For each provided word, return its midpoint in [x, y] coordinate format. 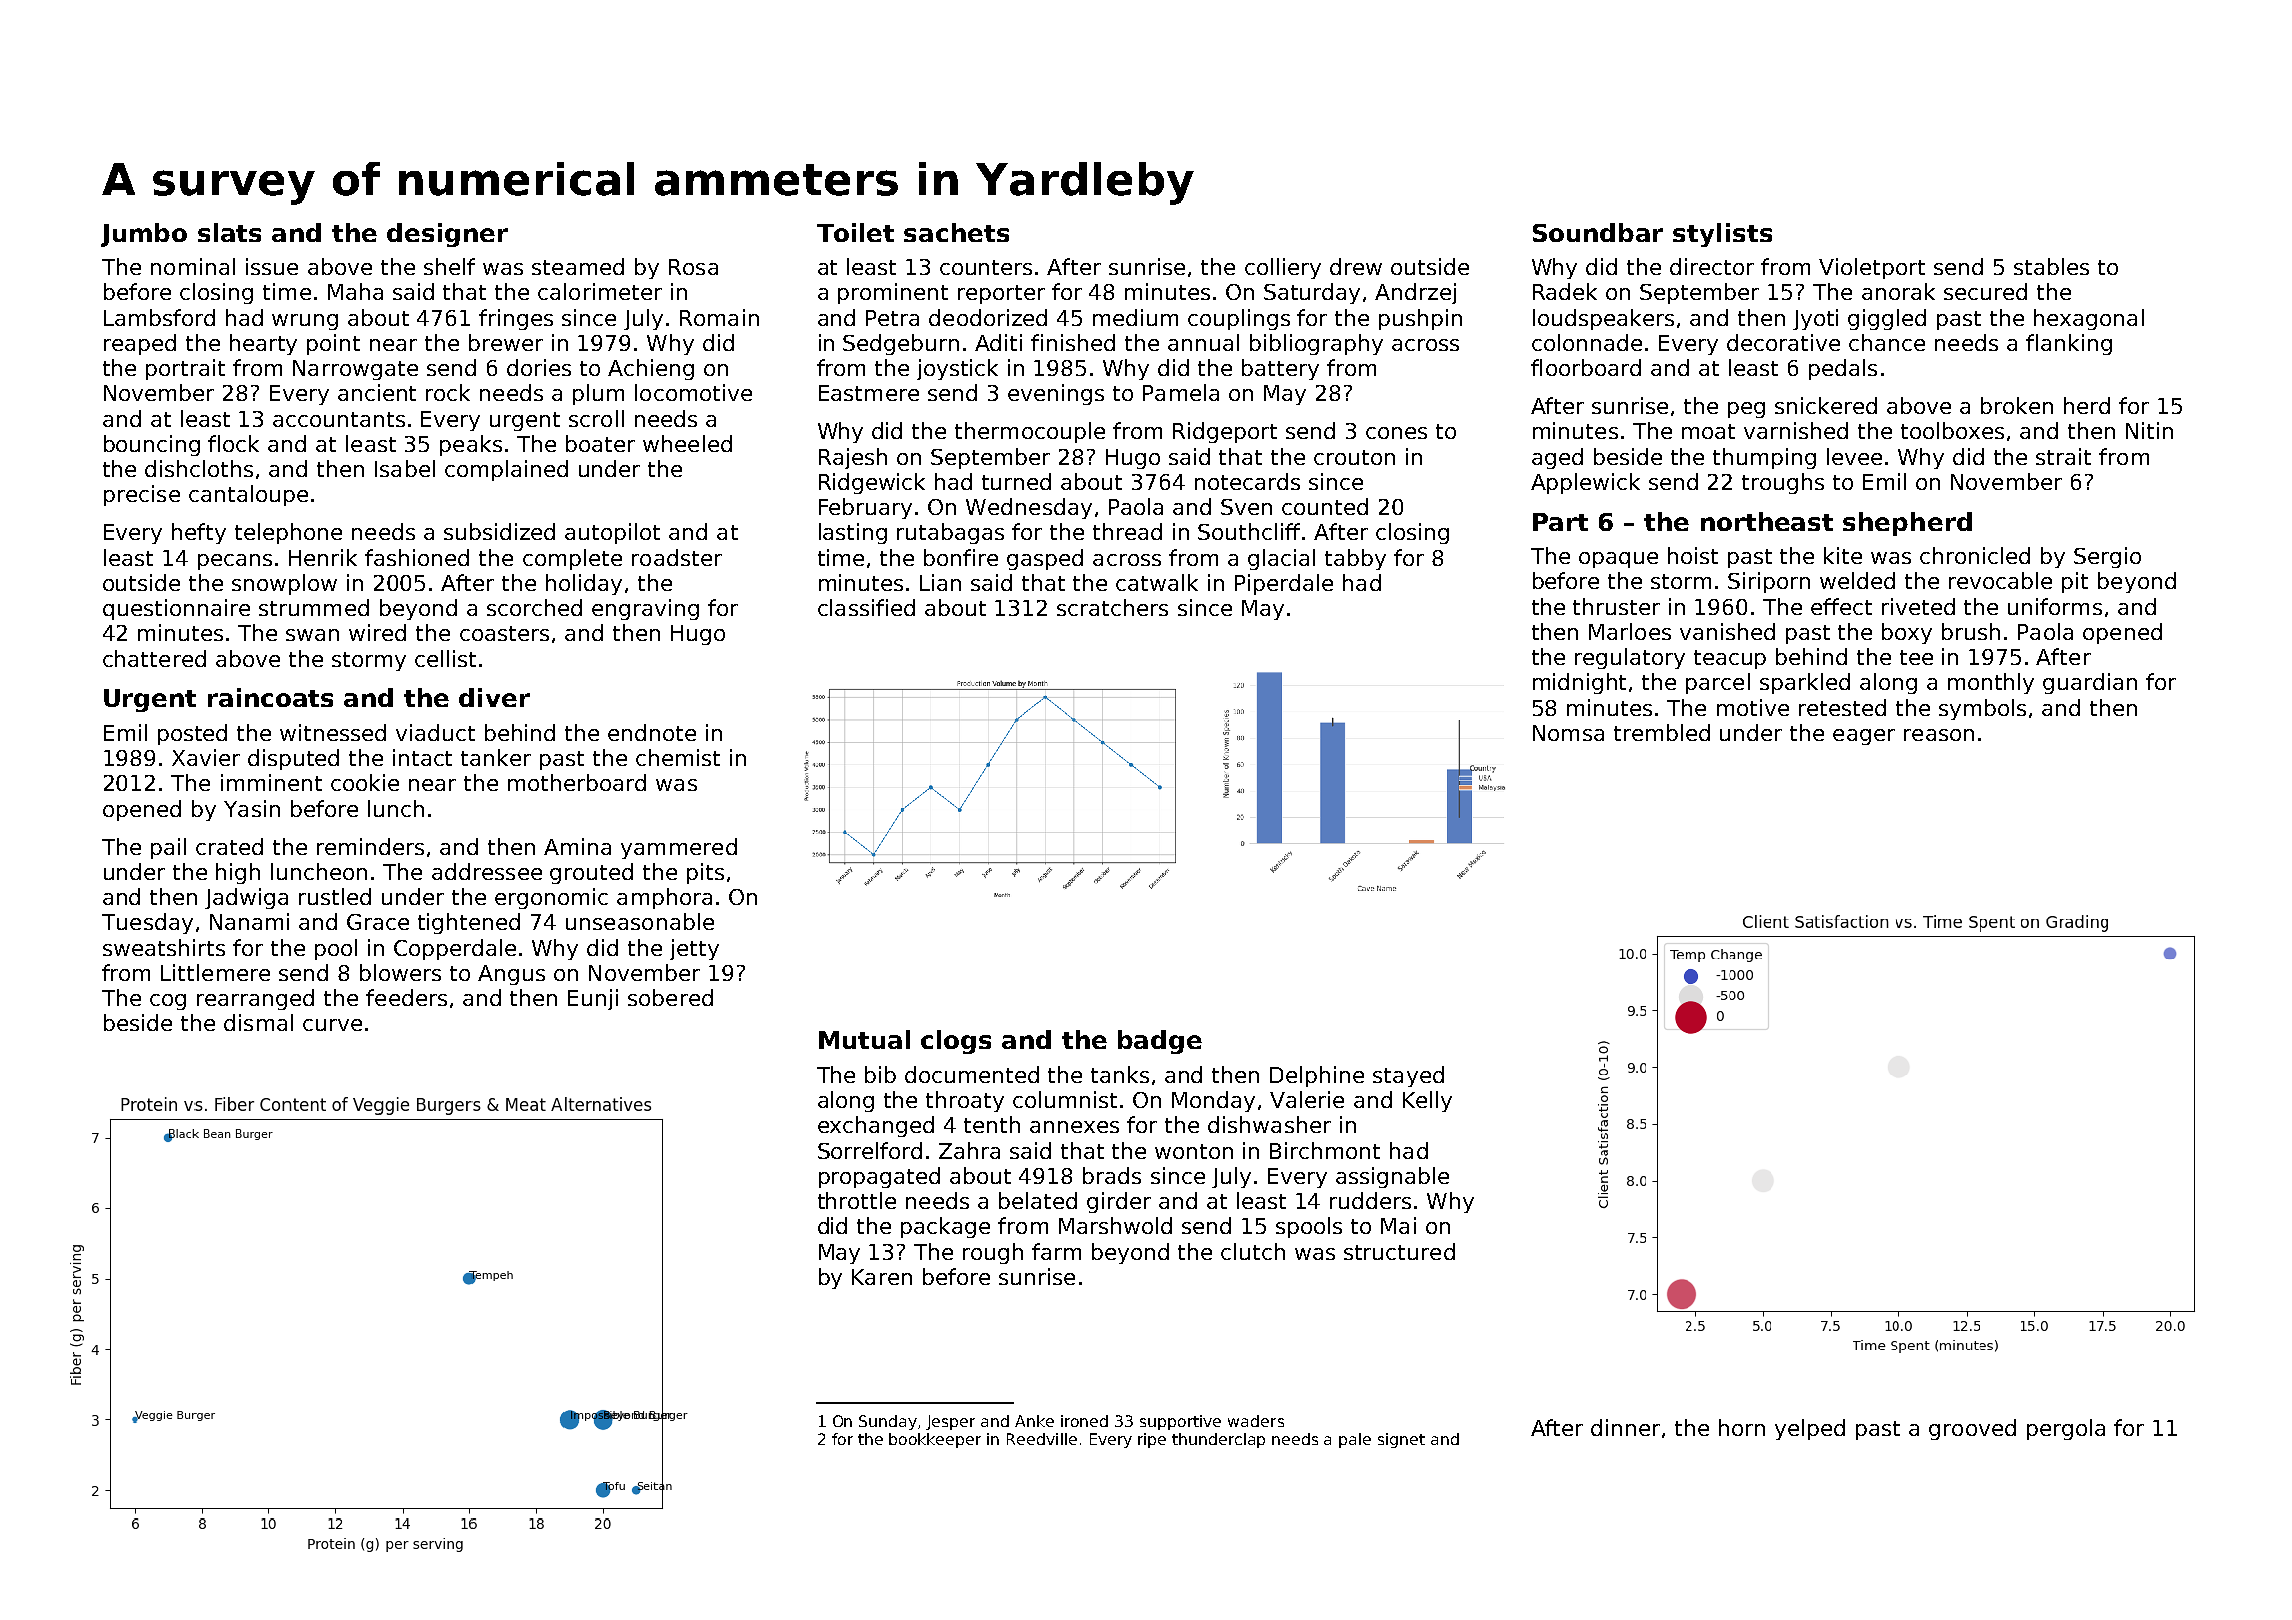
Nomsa [1568, 733]
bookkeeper [935, 1440]
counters [986, 267]
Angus [511, 975]
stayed [1408, 1076]
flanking [2069, 344]
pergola [2066, 1429]
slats [229, 232]
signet [1401, 1440]
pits [705, 873]
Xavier [206, 757]
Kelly [1427, 1101]
